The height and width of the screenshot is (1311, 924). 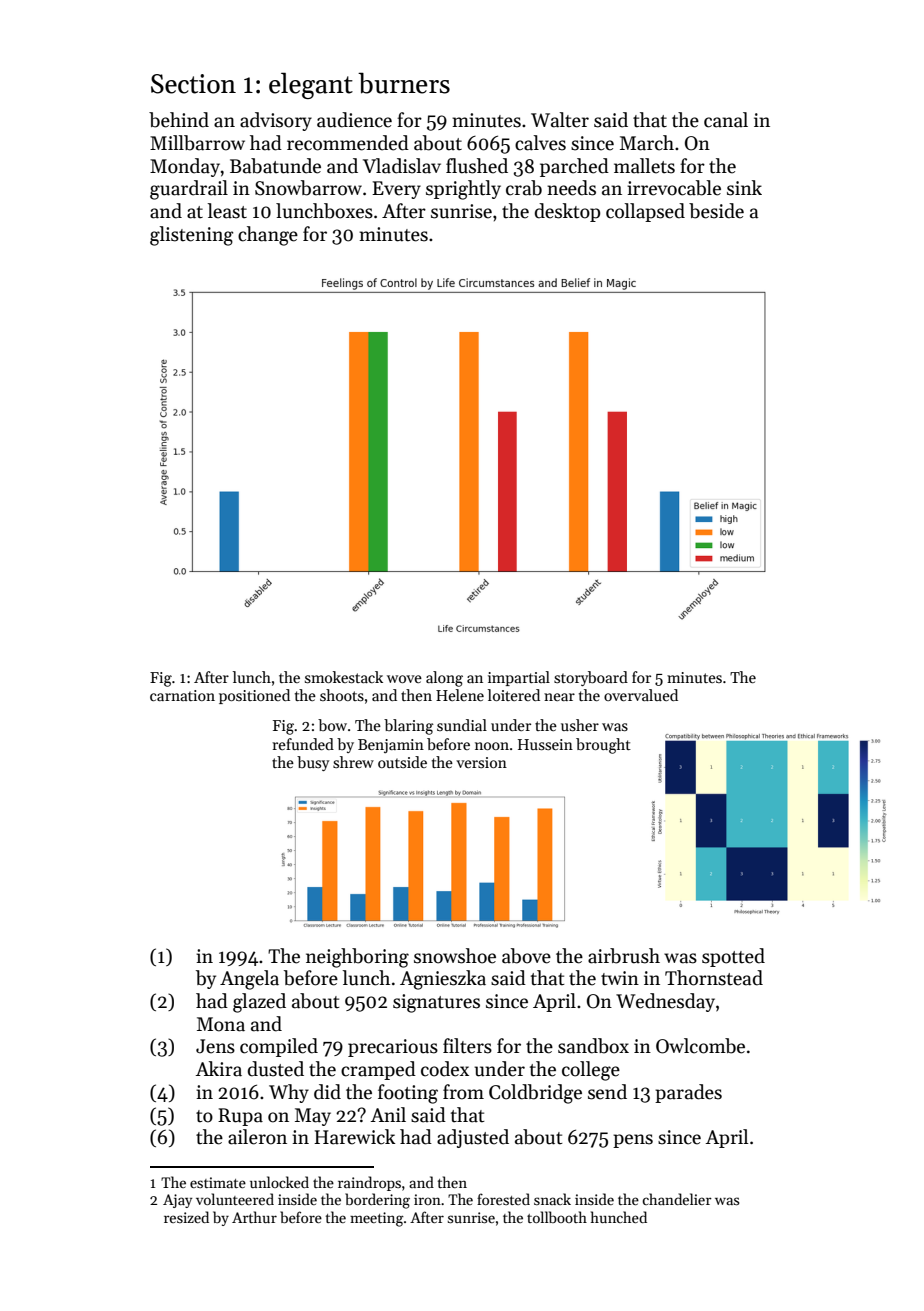 What do you see at coordinates (726, 120) in the screenshot?
I see `canal` at bounding box center [726, 120].
